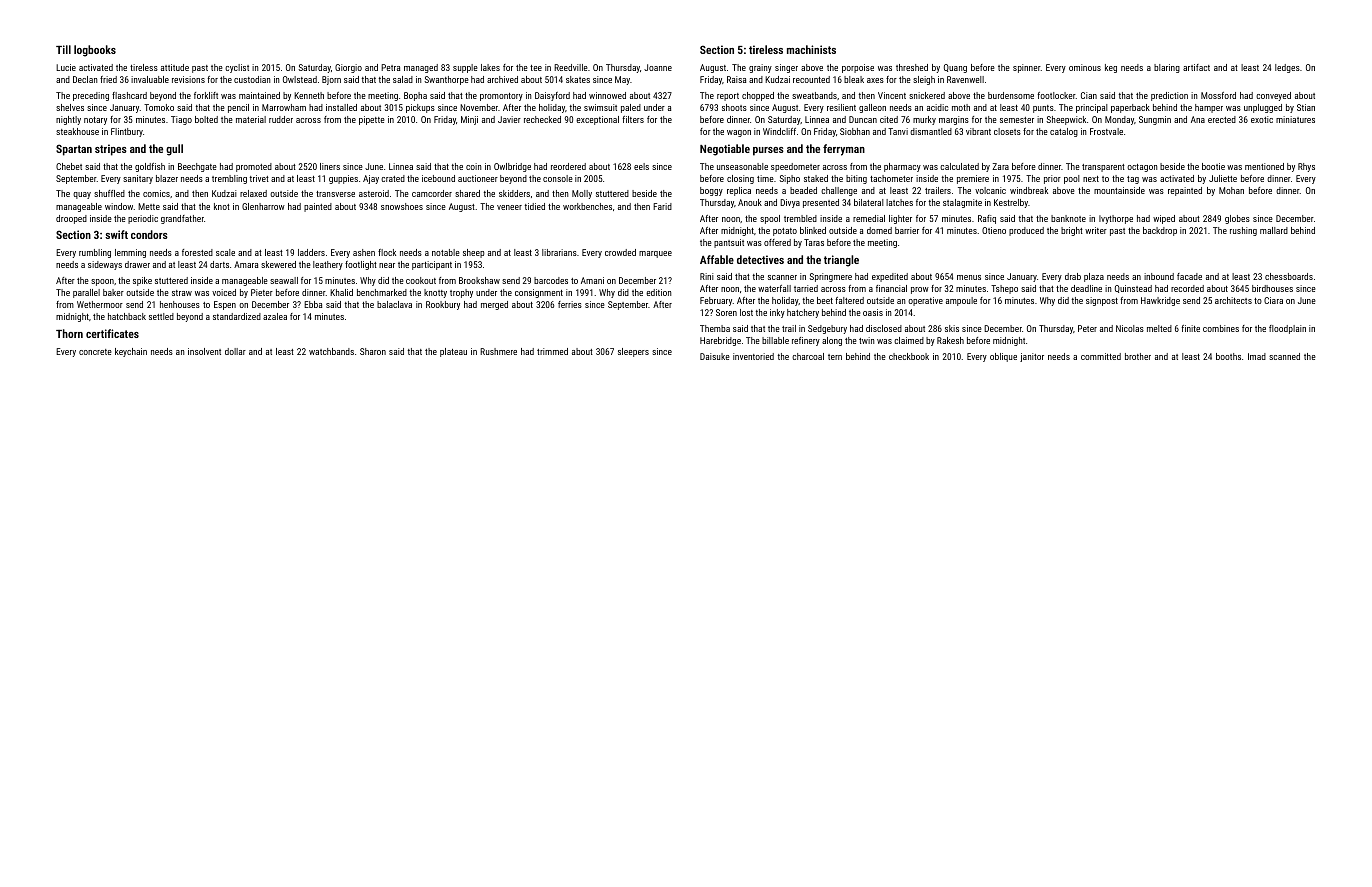 The width and height of the screenshot is (1372, 887). I want to click on Joanne, so click(658, 67).
